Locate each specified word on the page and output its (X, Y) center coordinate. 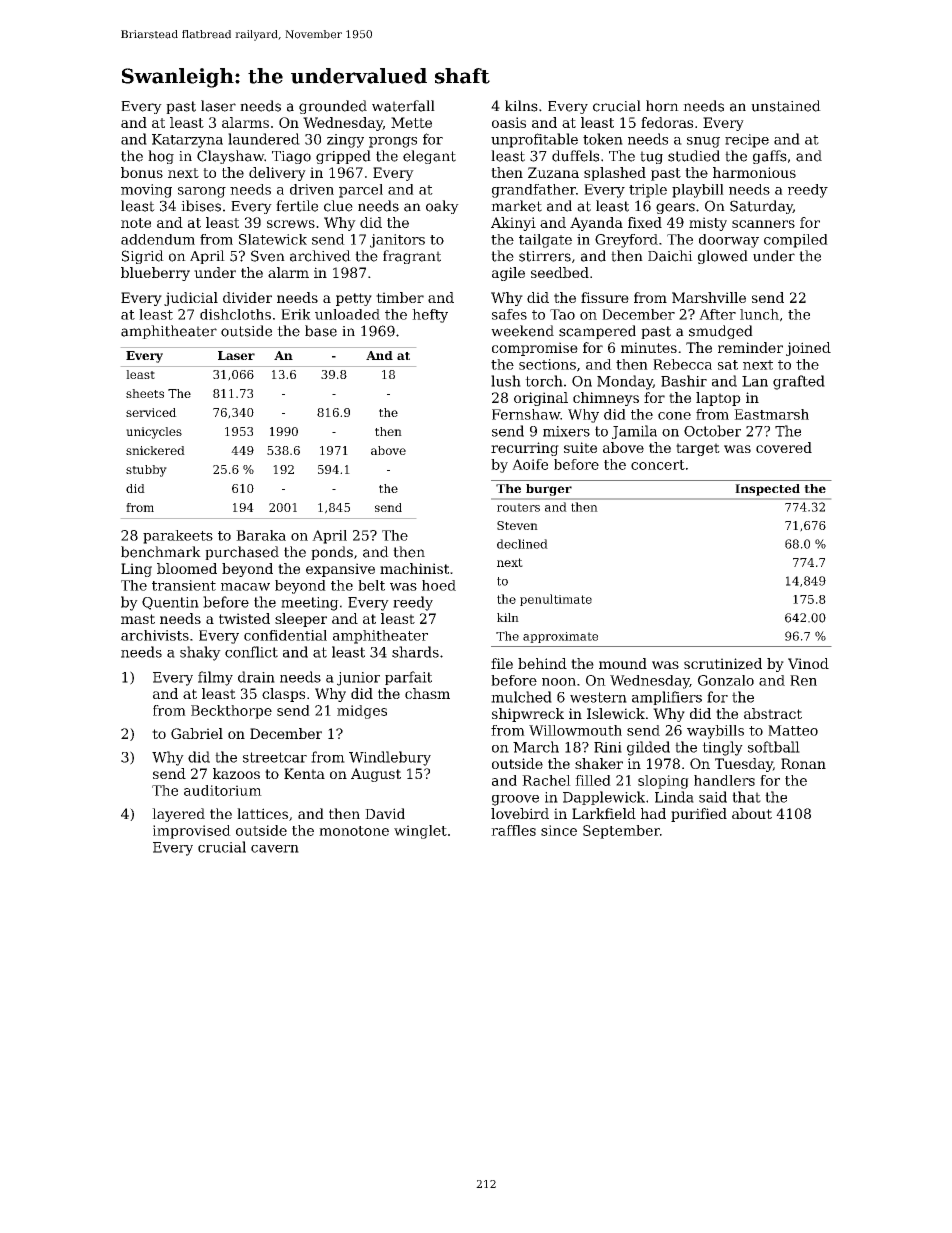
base (321, 331)
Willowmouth (575, 730)
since (559, 830)
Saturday (761, 207)
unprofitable (534, 140)
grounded (333, 107)
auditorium (223, 790)
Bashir (684, 381)
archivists (155, 635)
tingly (722, 748)
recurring (525, 449)
